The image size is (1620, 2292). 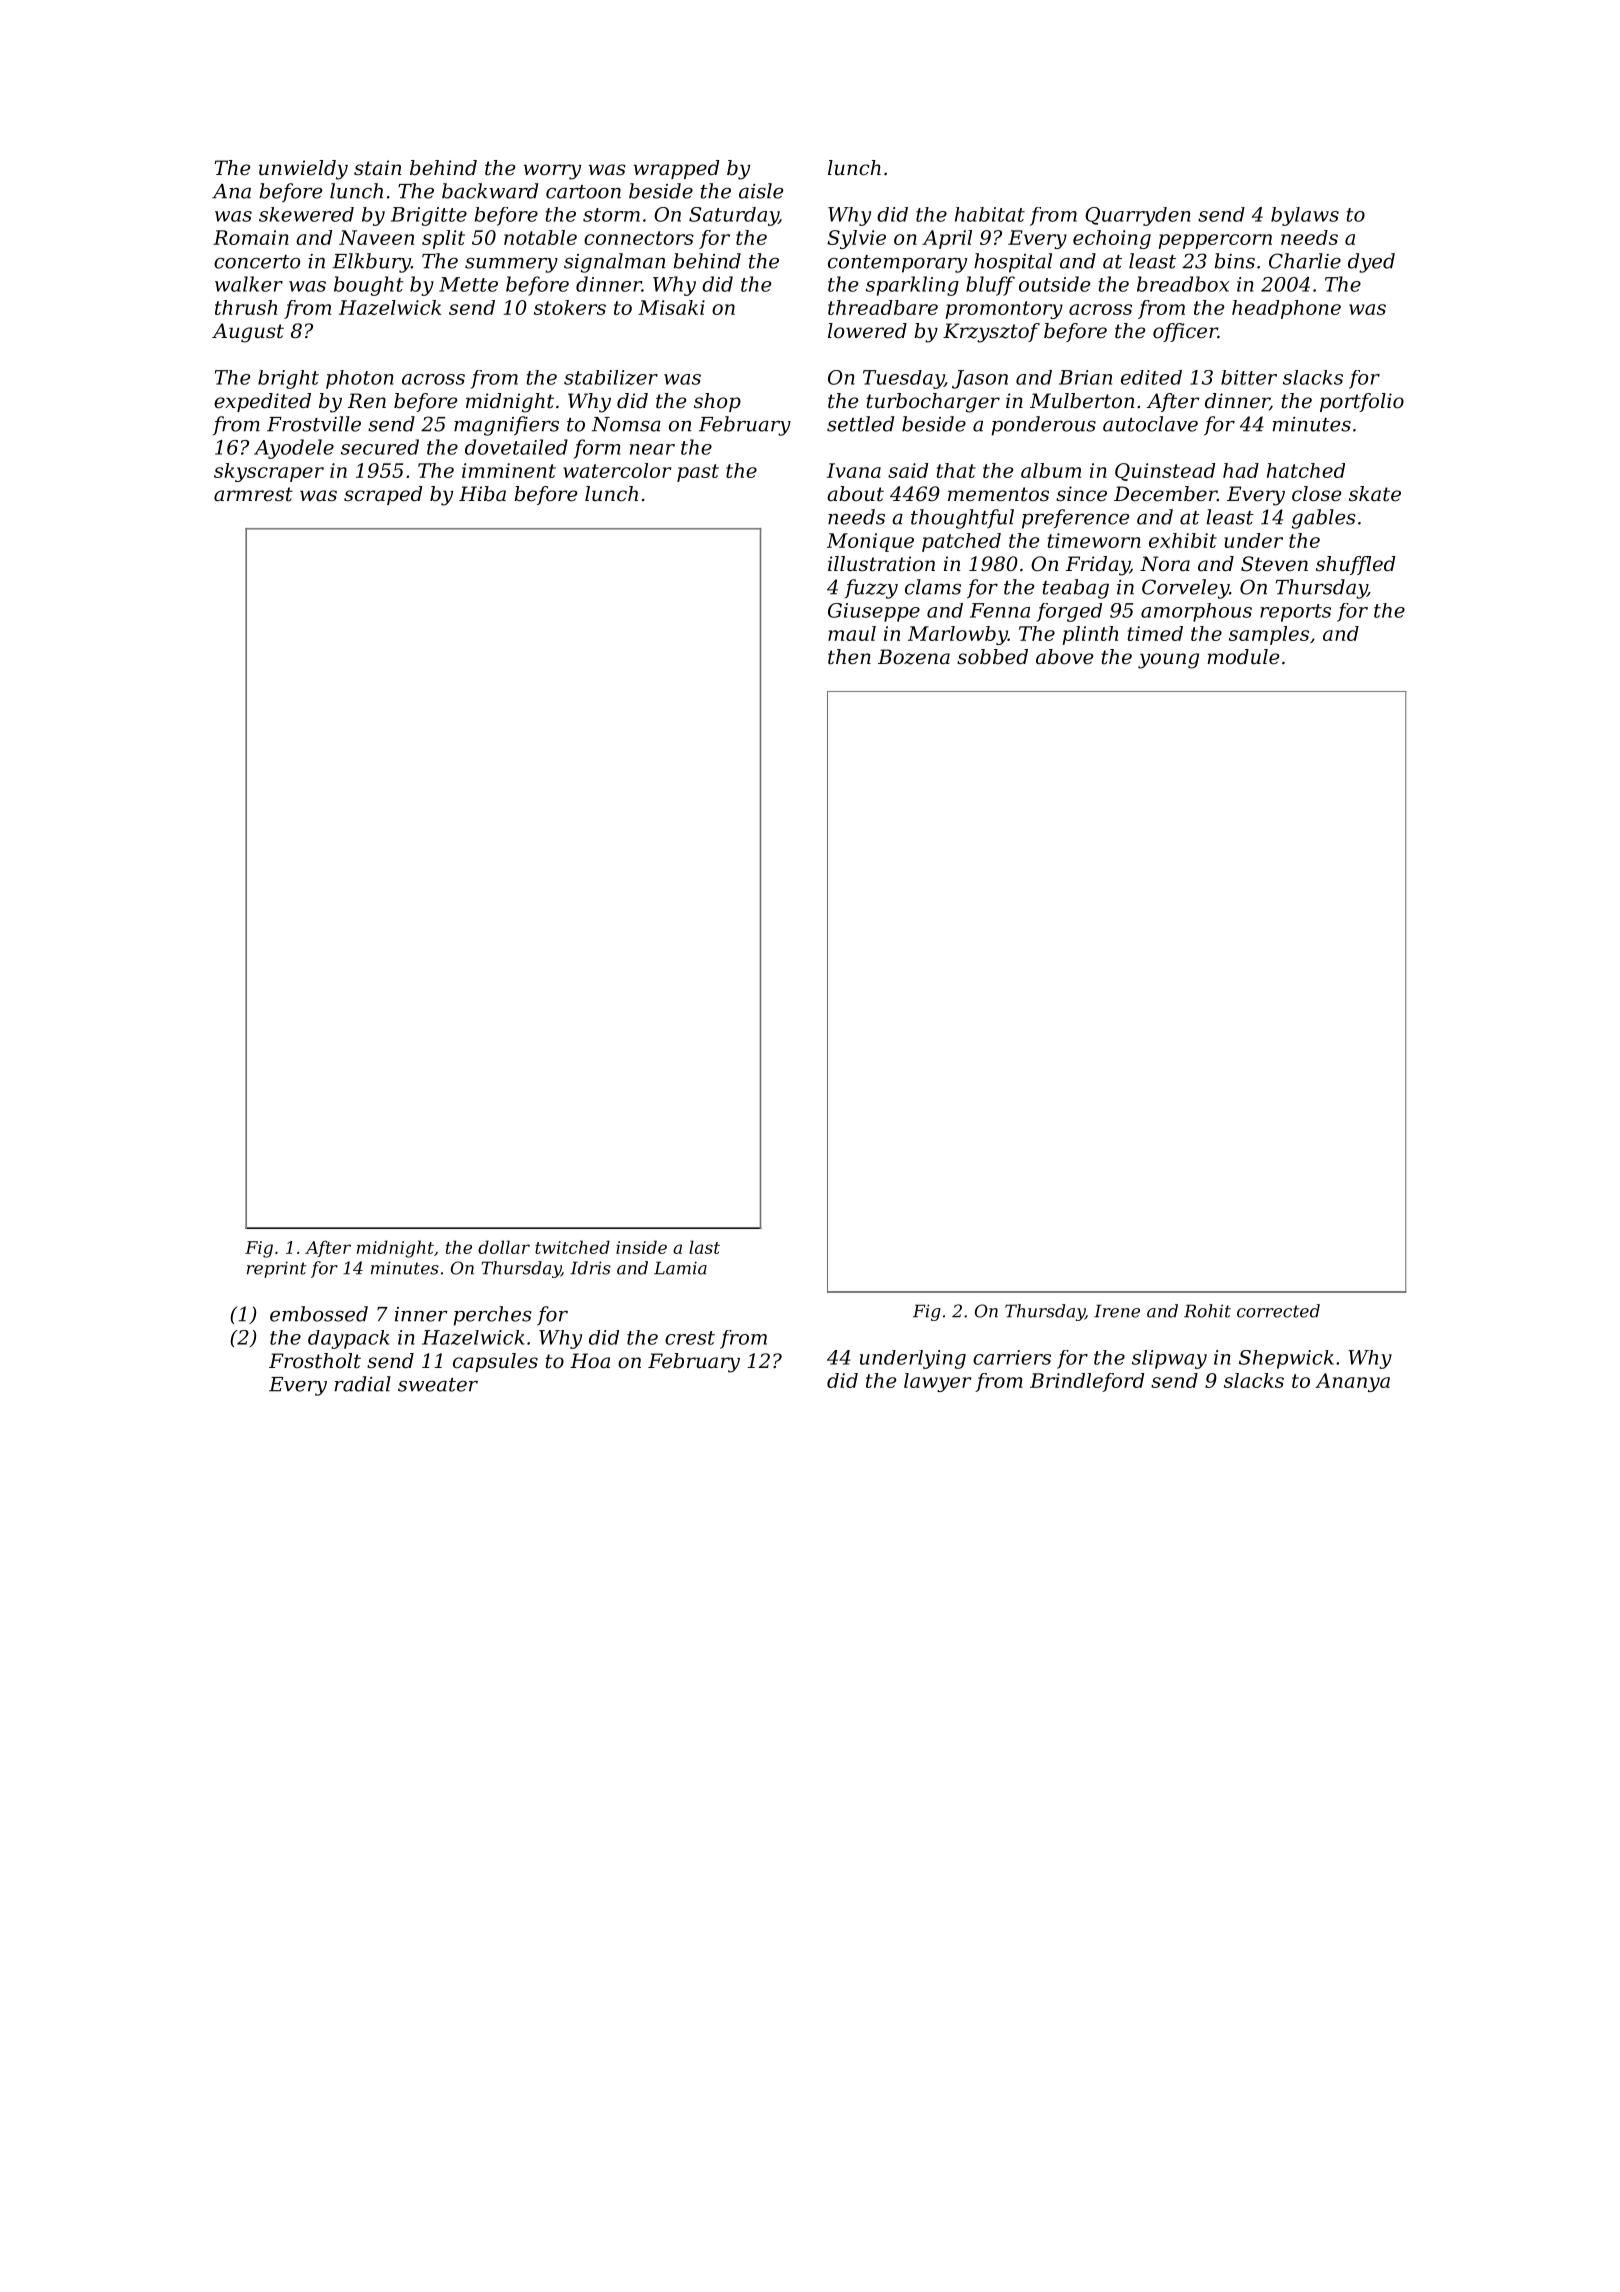 What do you see at coordinates (914, 657) in the image?
I see `Bozena` at bounding box center [914, 657].
